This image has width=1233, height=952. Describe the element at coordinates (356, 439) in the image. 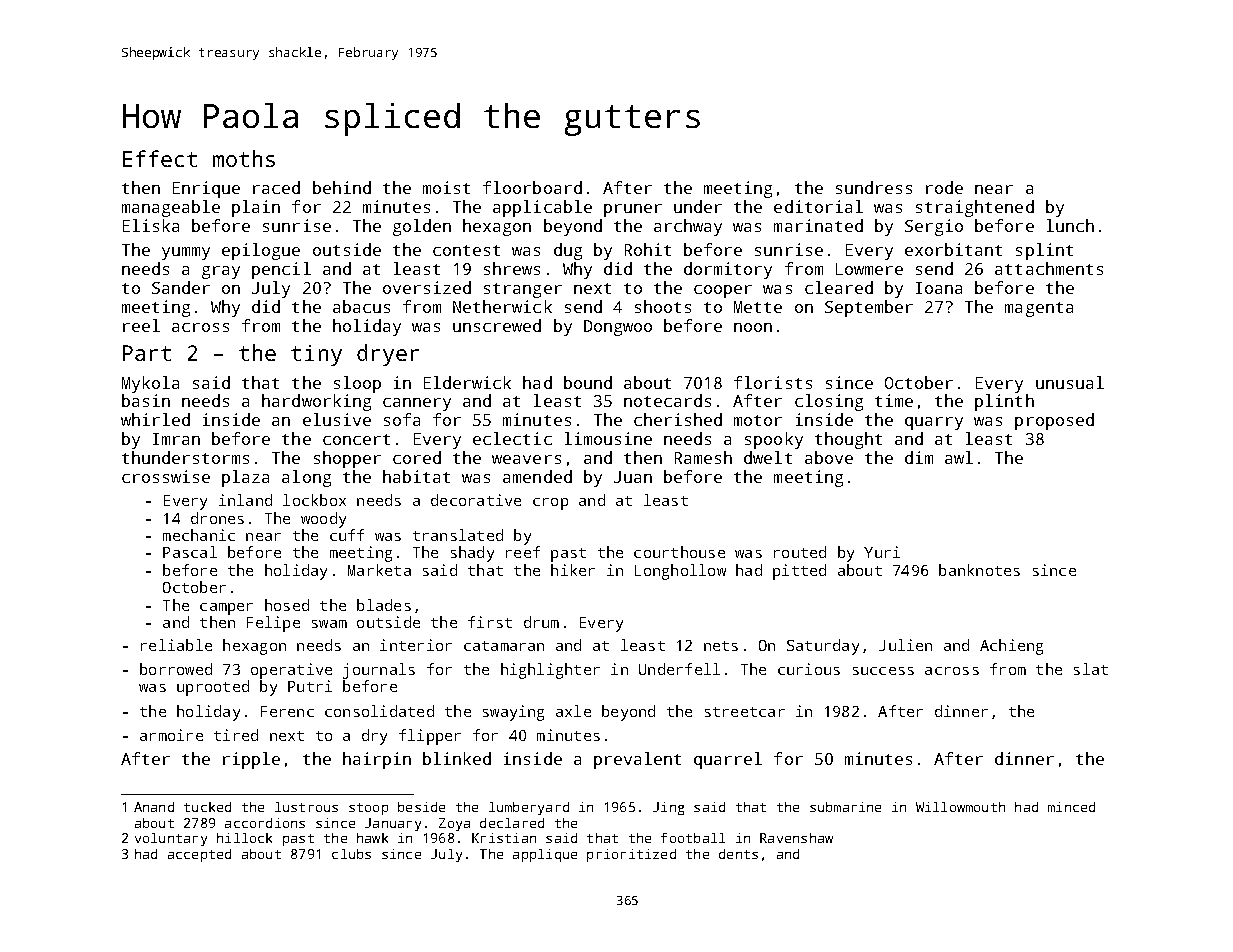

I see `concert` at that location.
